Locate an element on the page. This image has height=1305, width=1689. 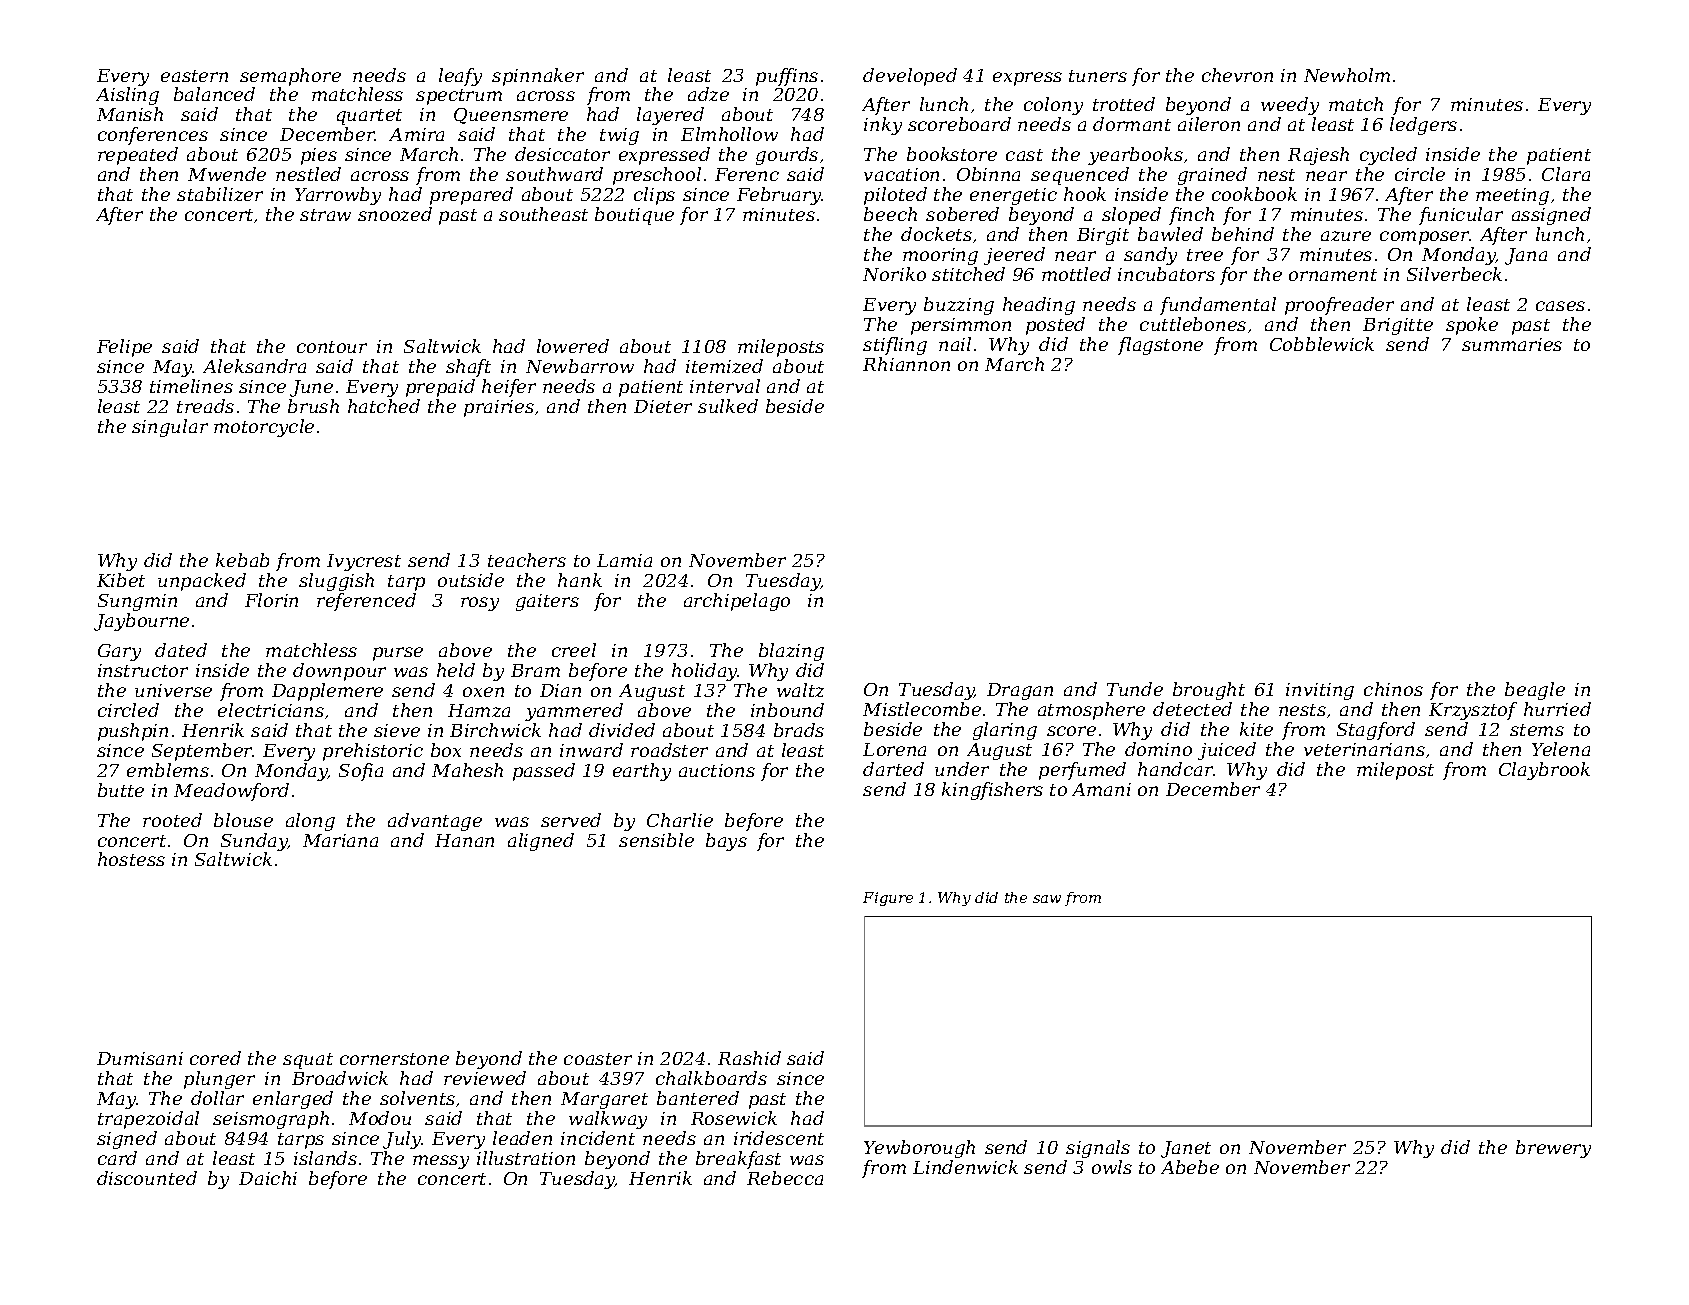
hatched is located at coordinates (384, 406).
